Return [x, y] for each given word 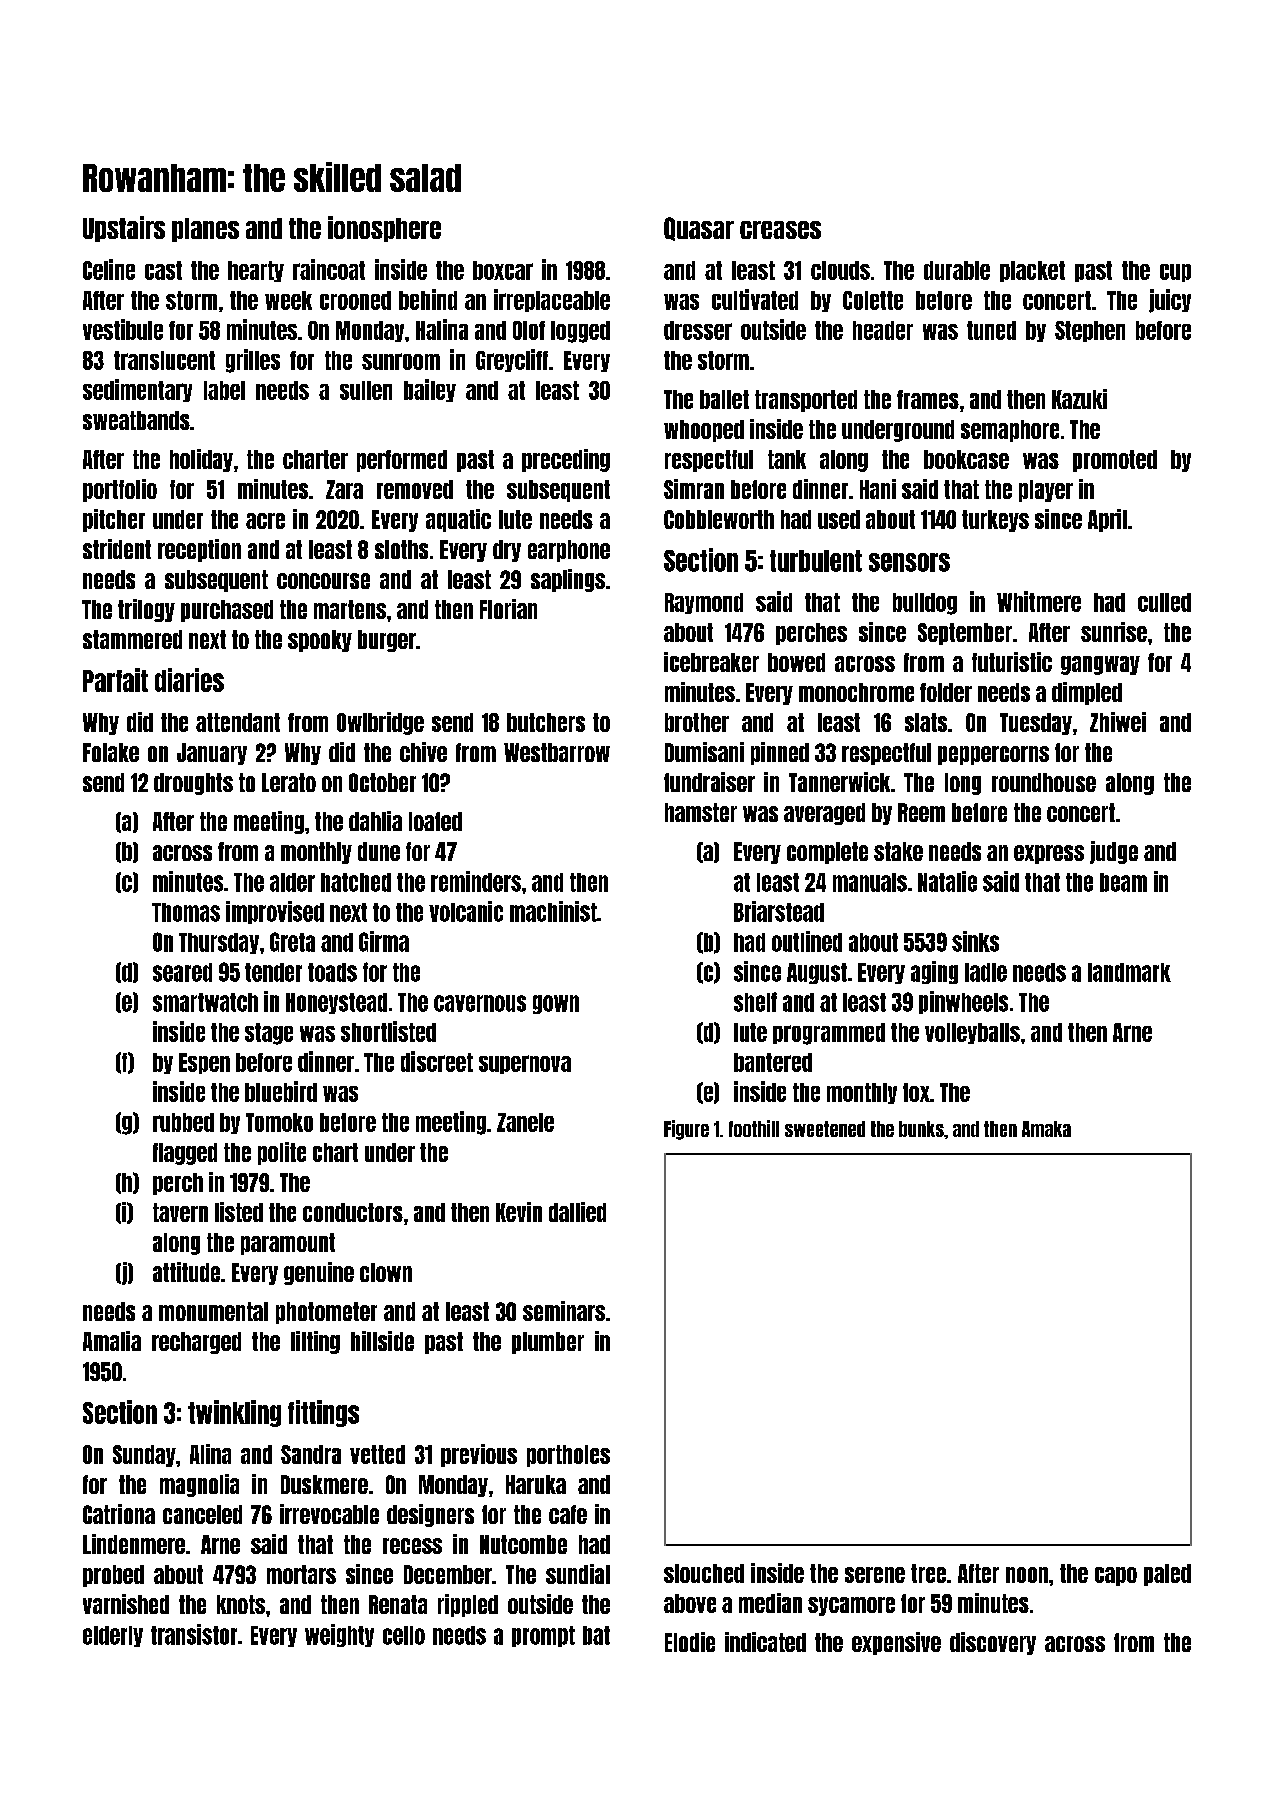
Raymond [704, 603]
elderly [113, 1636]
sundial [578, 1574]
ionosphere [384, 229]
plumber [548, 1343]
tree [928, 1573]
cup [1175, 273]
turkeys [995, 521]
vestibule [123, 329]
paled [1167, 1575]
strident [117, 549]
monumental [213, 1311]
